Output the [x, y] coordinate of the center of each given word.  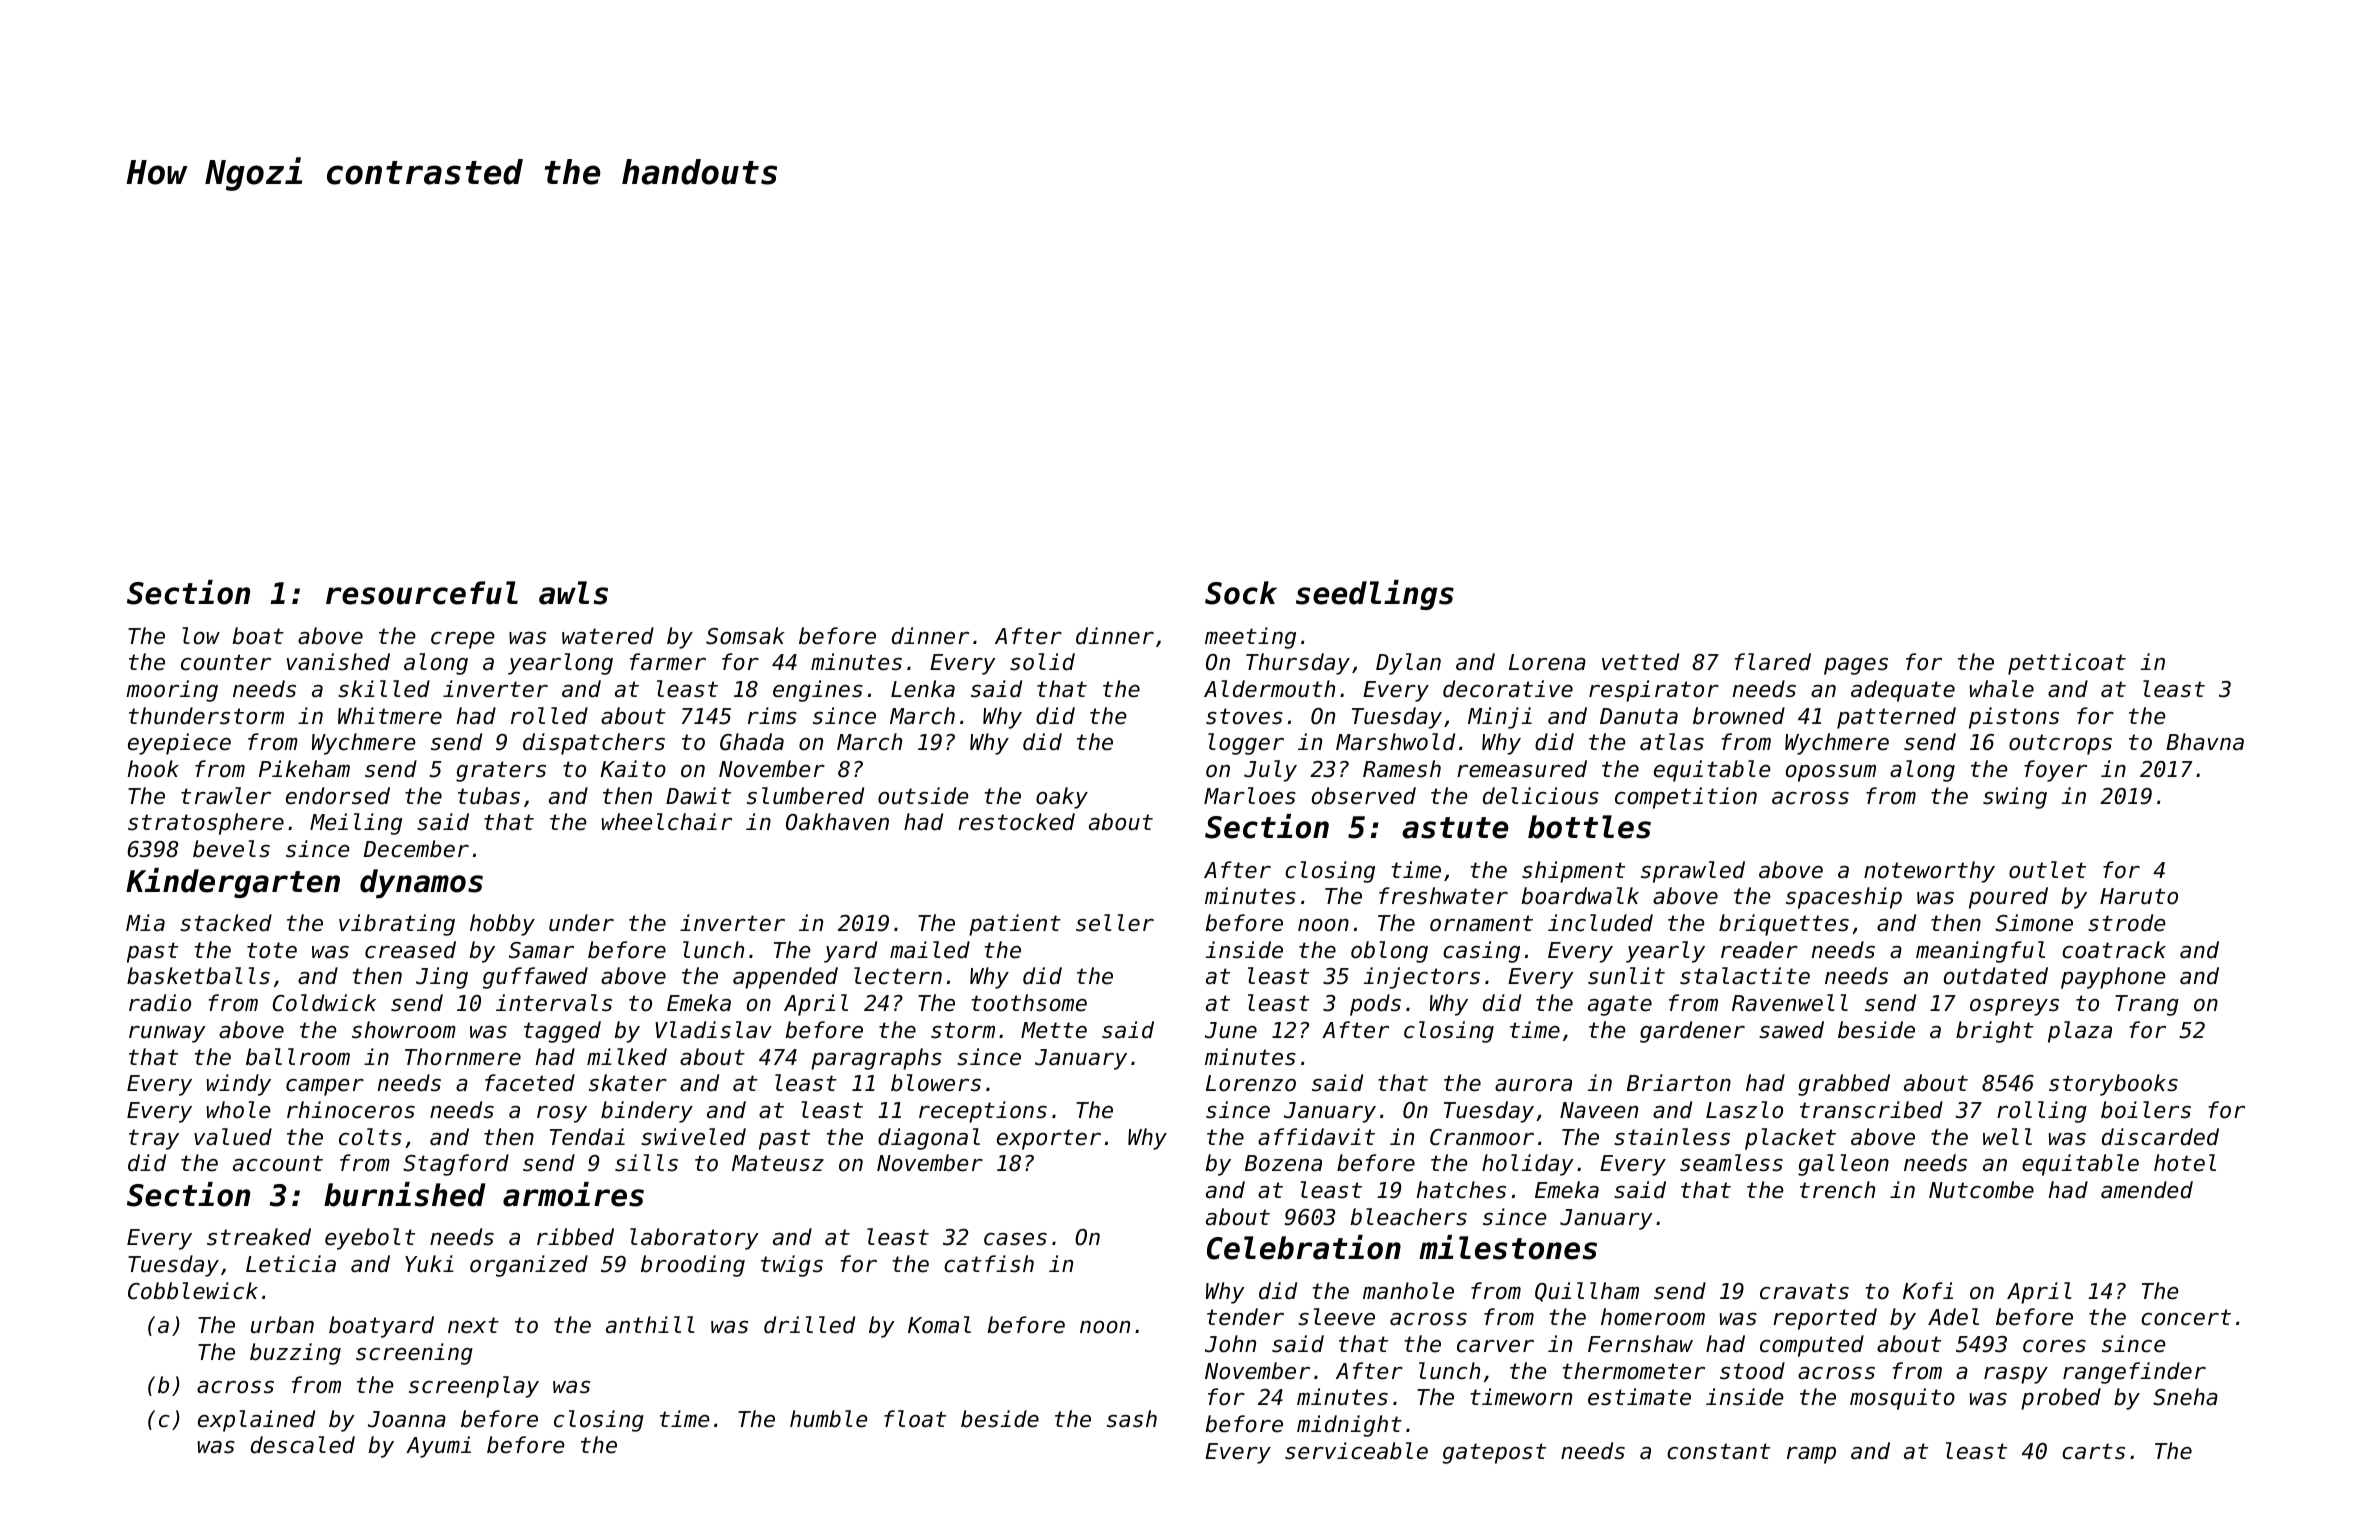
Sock [1241, 593]
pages [1856, 666]
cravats [1804, 1291]
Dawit [698, 796]
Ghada [752, 742]
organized [529, 1266]
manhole [1408, 1291]
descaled [303, 1445]
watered [608, 636]
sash [1132, 1419]
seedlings [1375, 595]
